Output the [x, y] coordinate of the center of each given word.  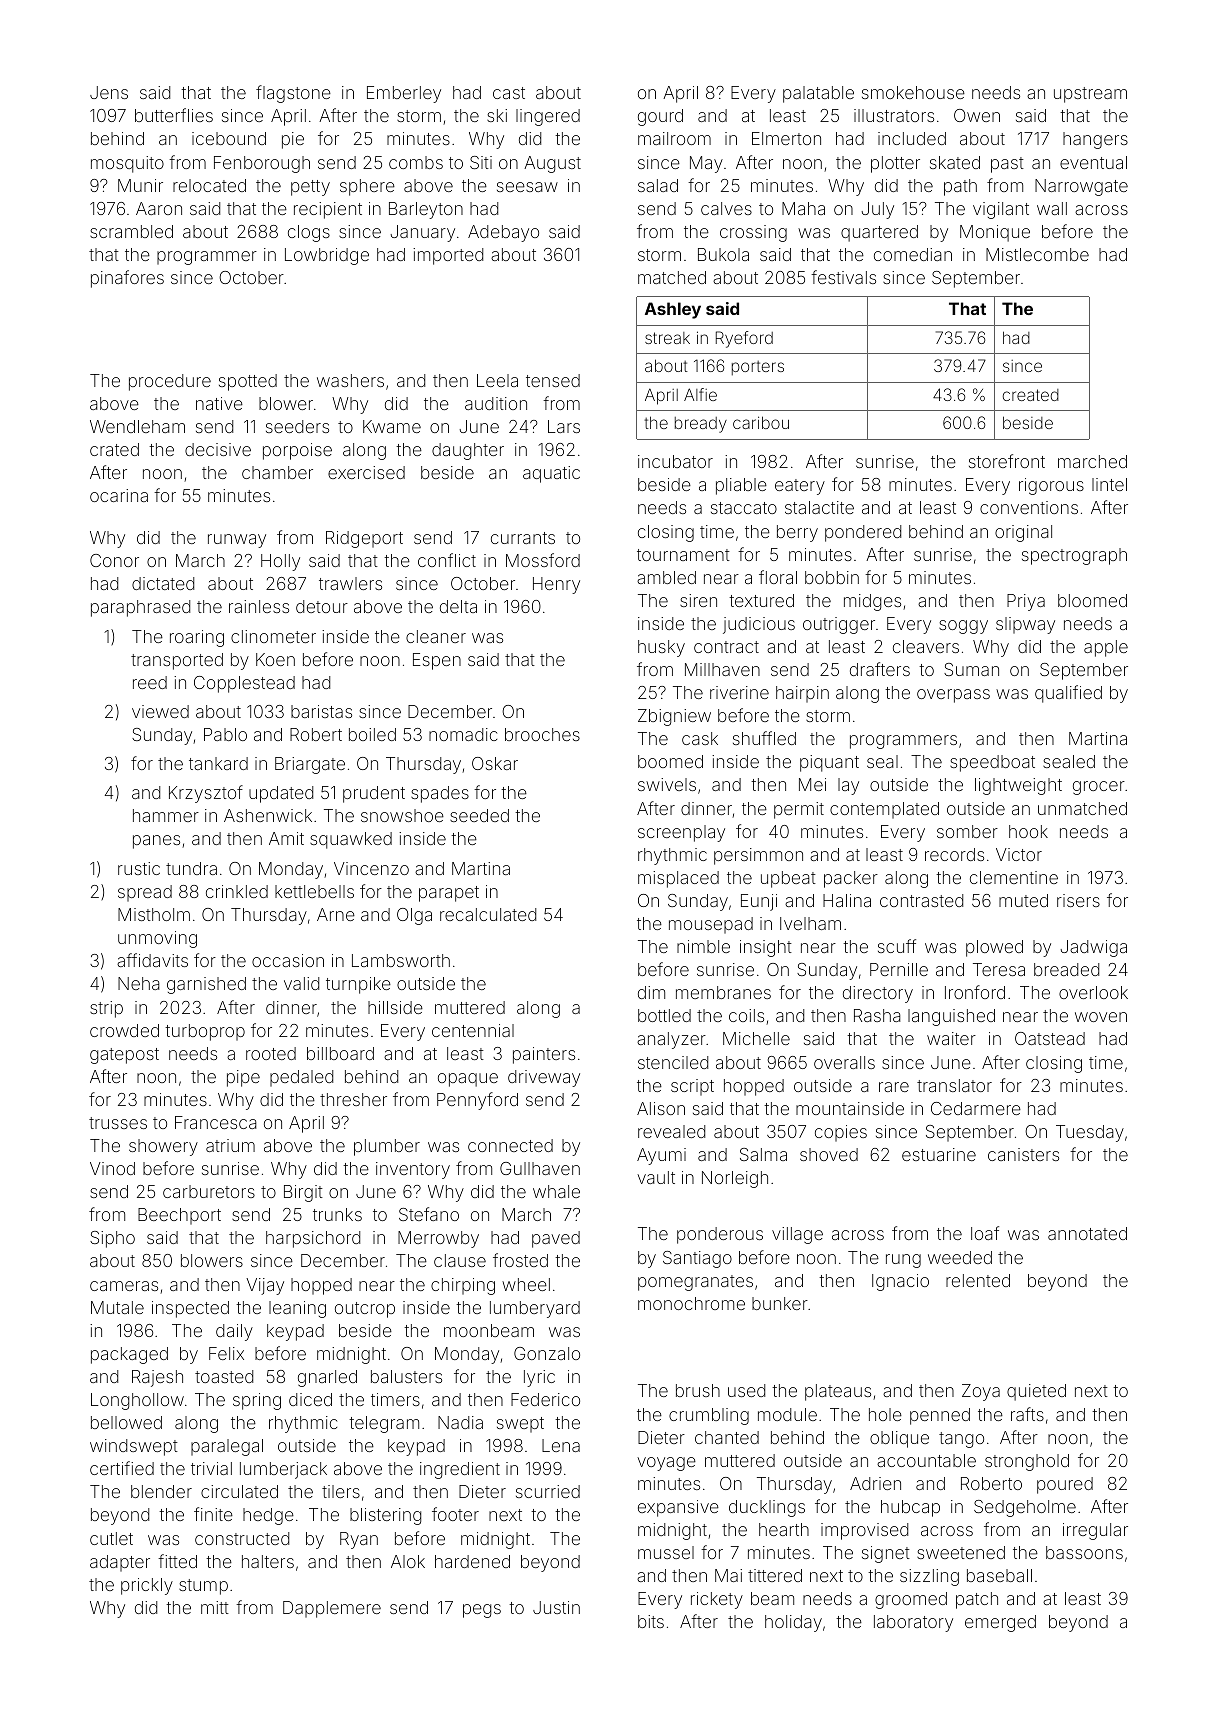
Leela [497, 380]
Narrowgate [1081, 187]
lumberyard [535, 1309]
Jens [109, 92]
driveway [544, 1078]
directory [878, 994]
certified [122, 1468]
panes [156, 842]
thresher [353, 1099]
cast [509, 93]
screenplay [681, 833]
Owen [977, 115]
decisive [218, 449]
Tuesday [1090, 1133]
